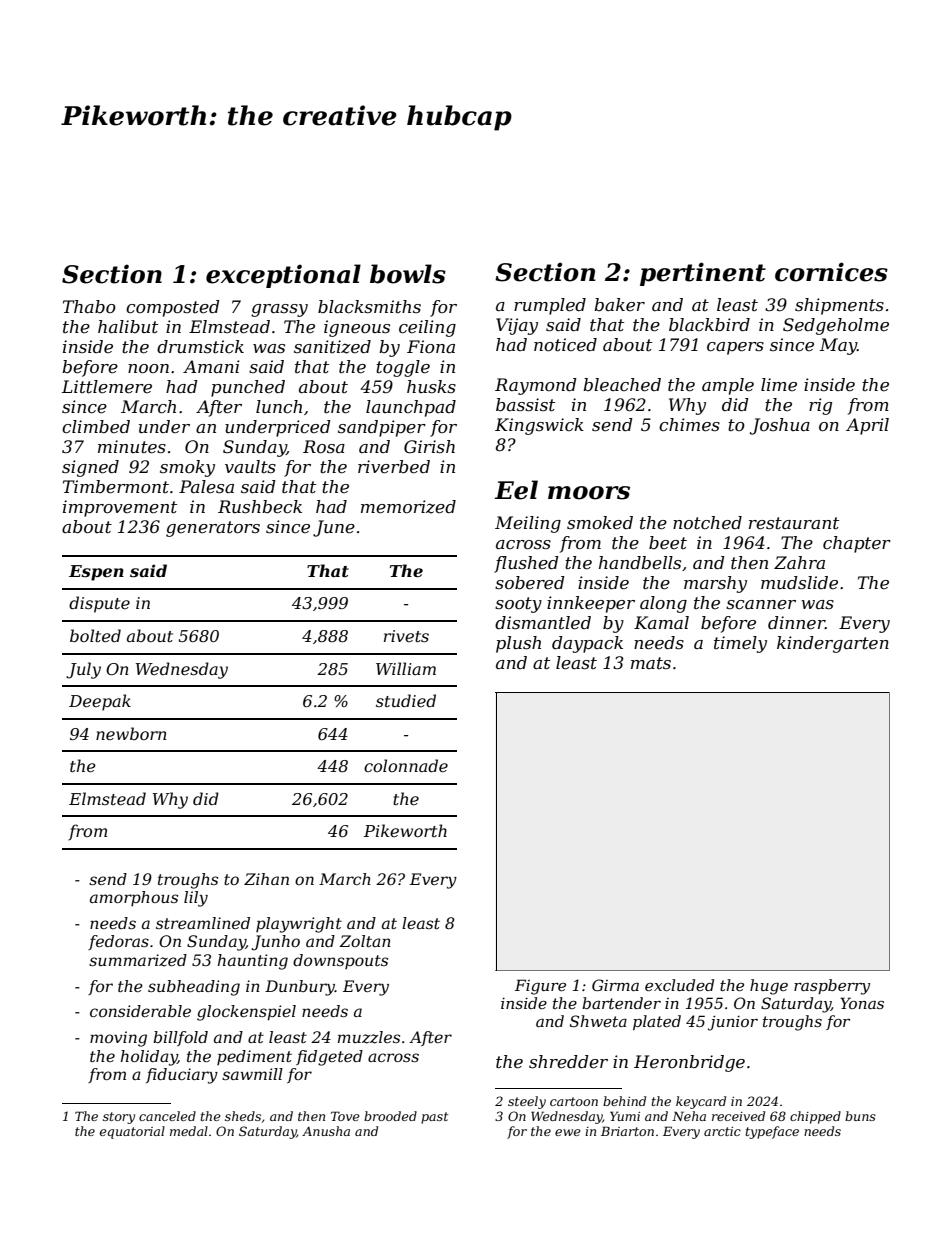  I want to click on dismantled, so click(543, 623).
